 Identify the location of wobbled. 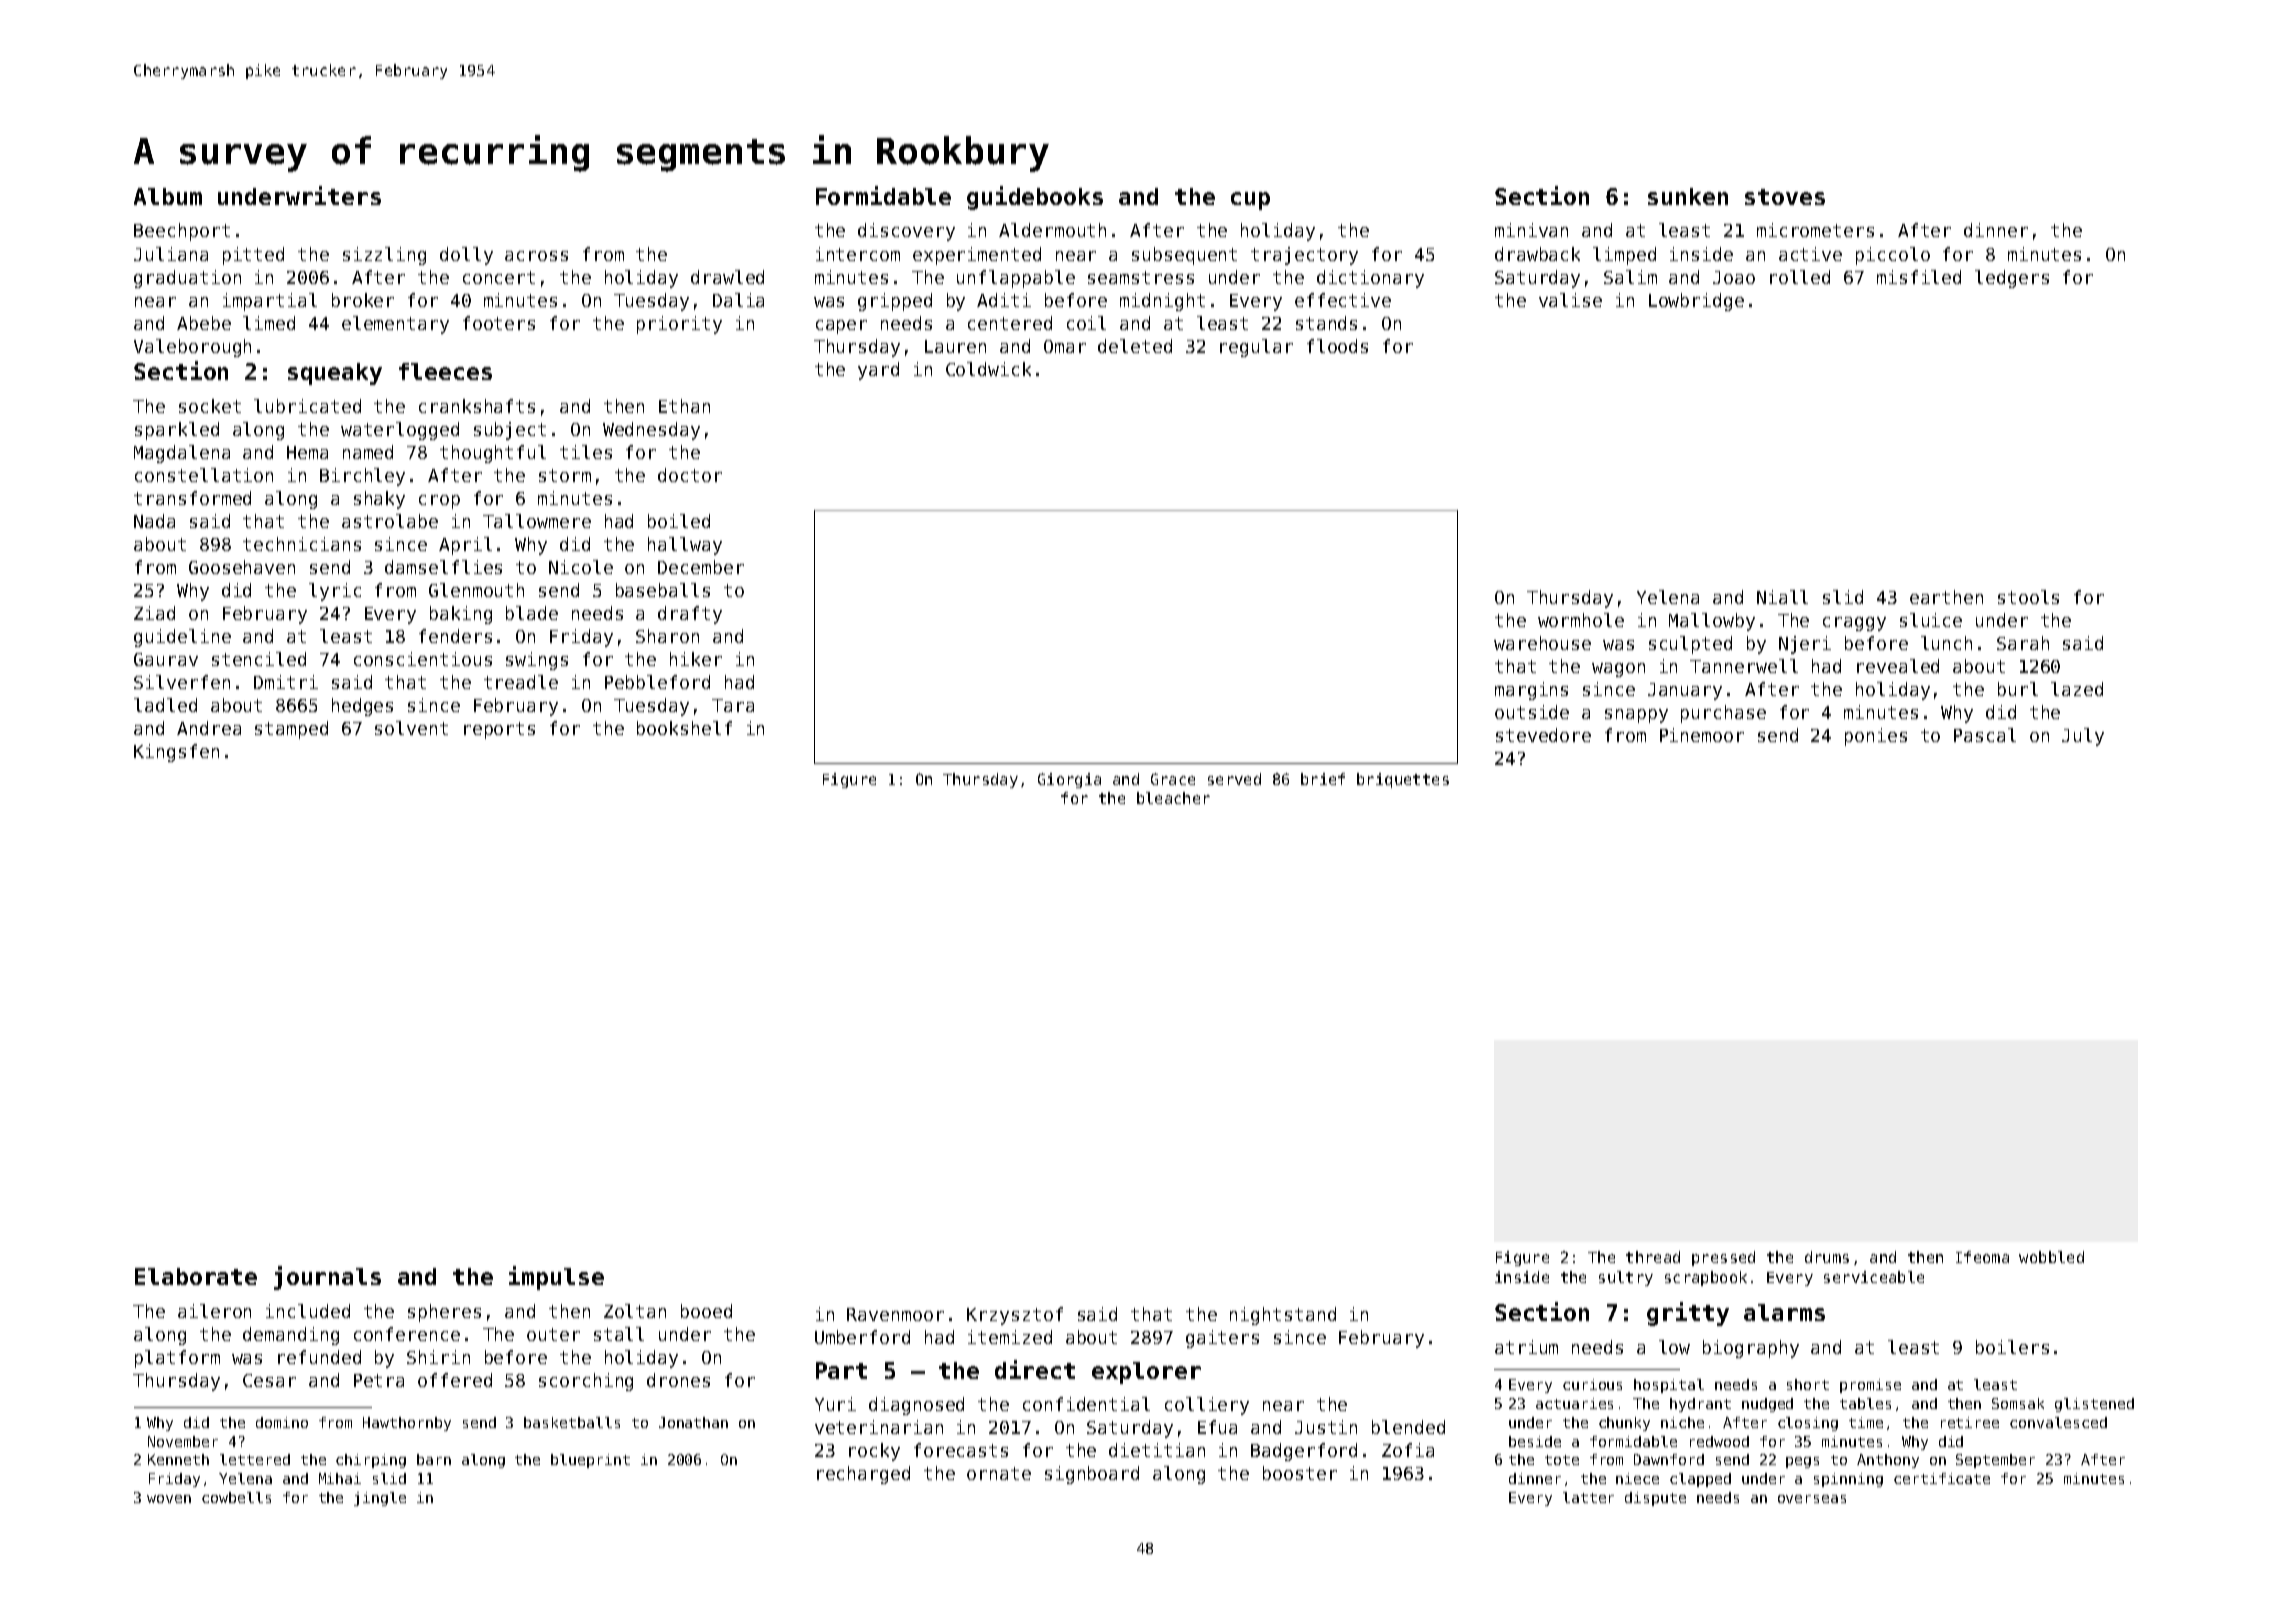
(2051, 1257).
